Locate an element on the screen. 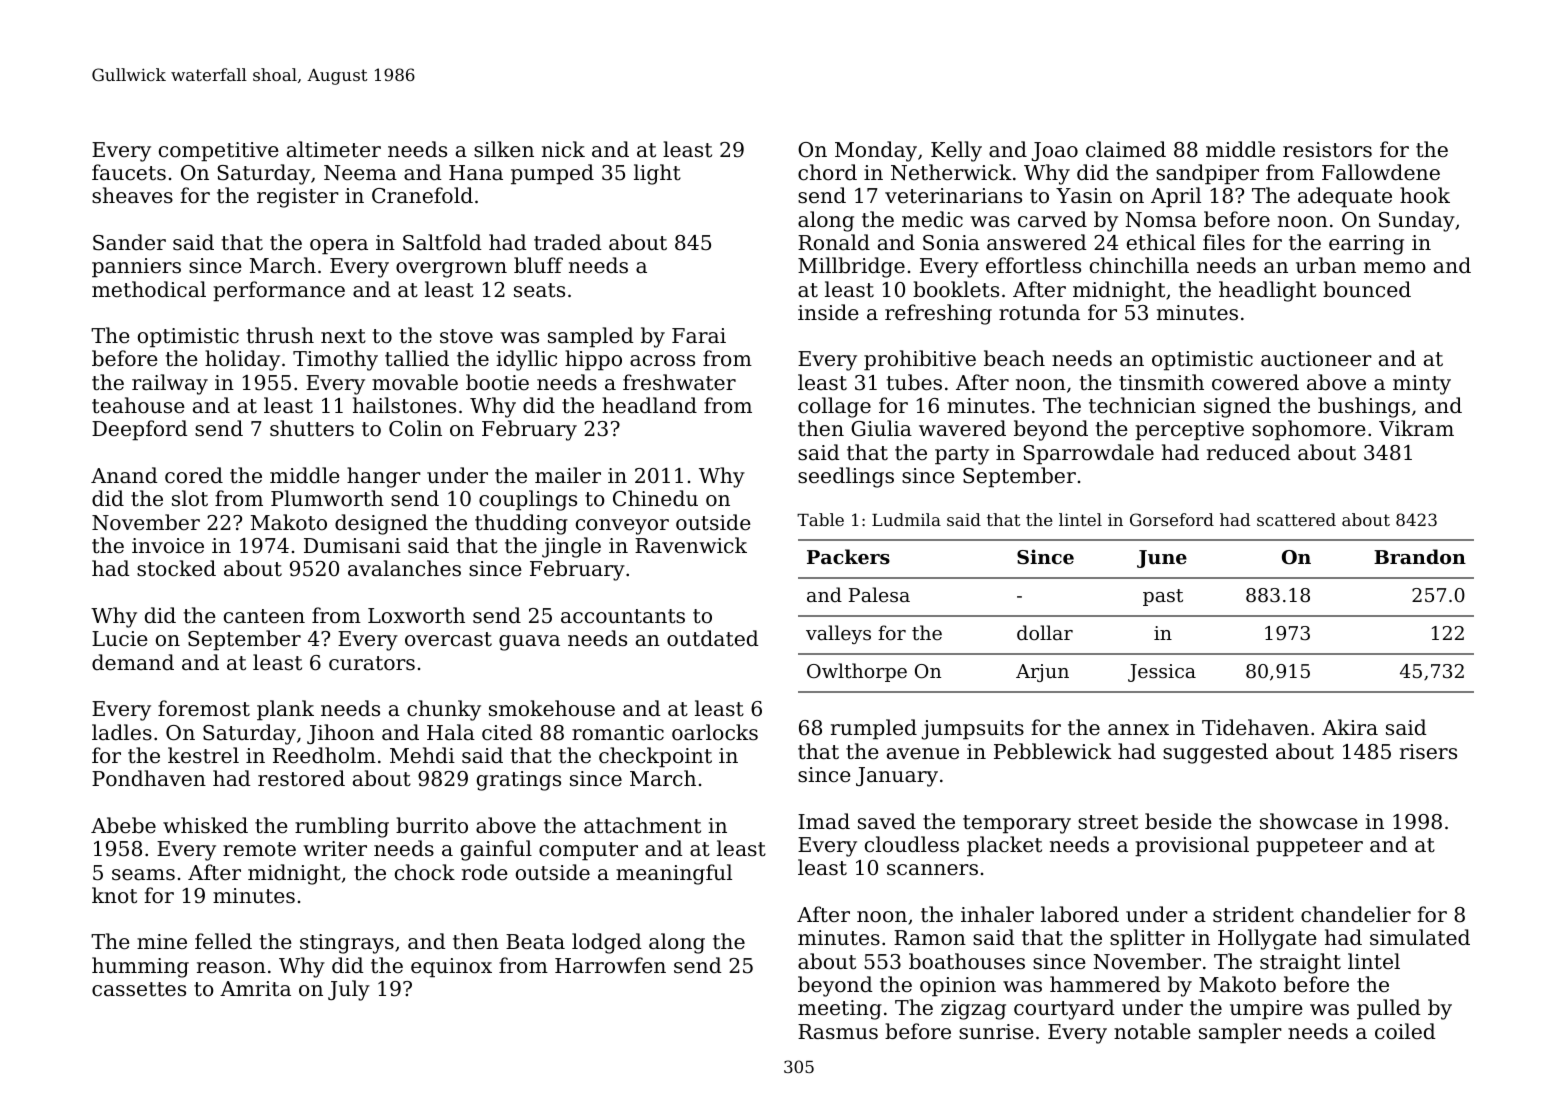 This screenshot has width=1566, height=1107. Brandon is located at coordinates (1420, 556).
